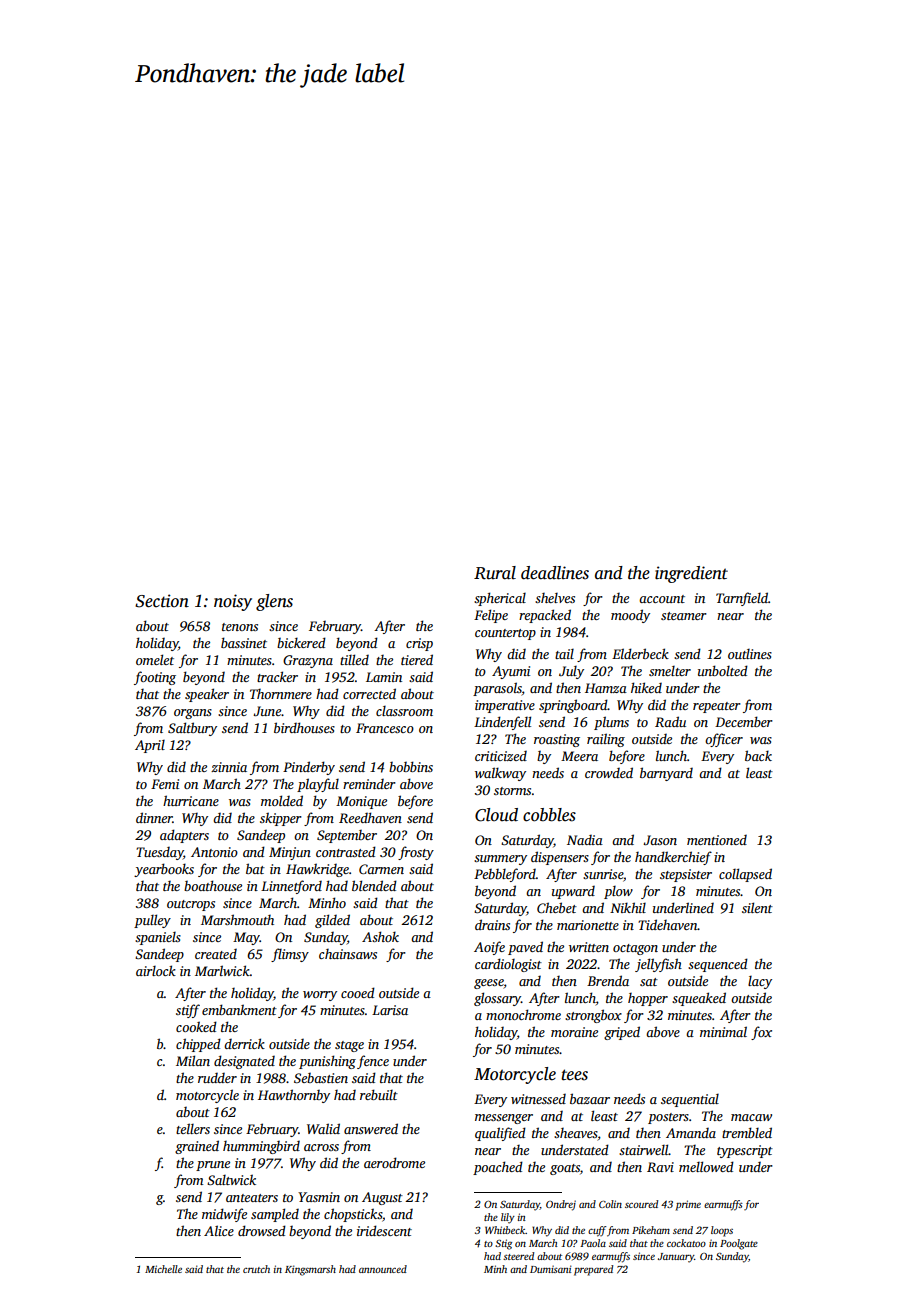  Describe the element at coordinates (511, 672) in the screenshot. I see `Ayumi` at that location.
